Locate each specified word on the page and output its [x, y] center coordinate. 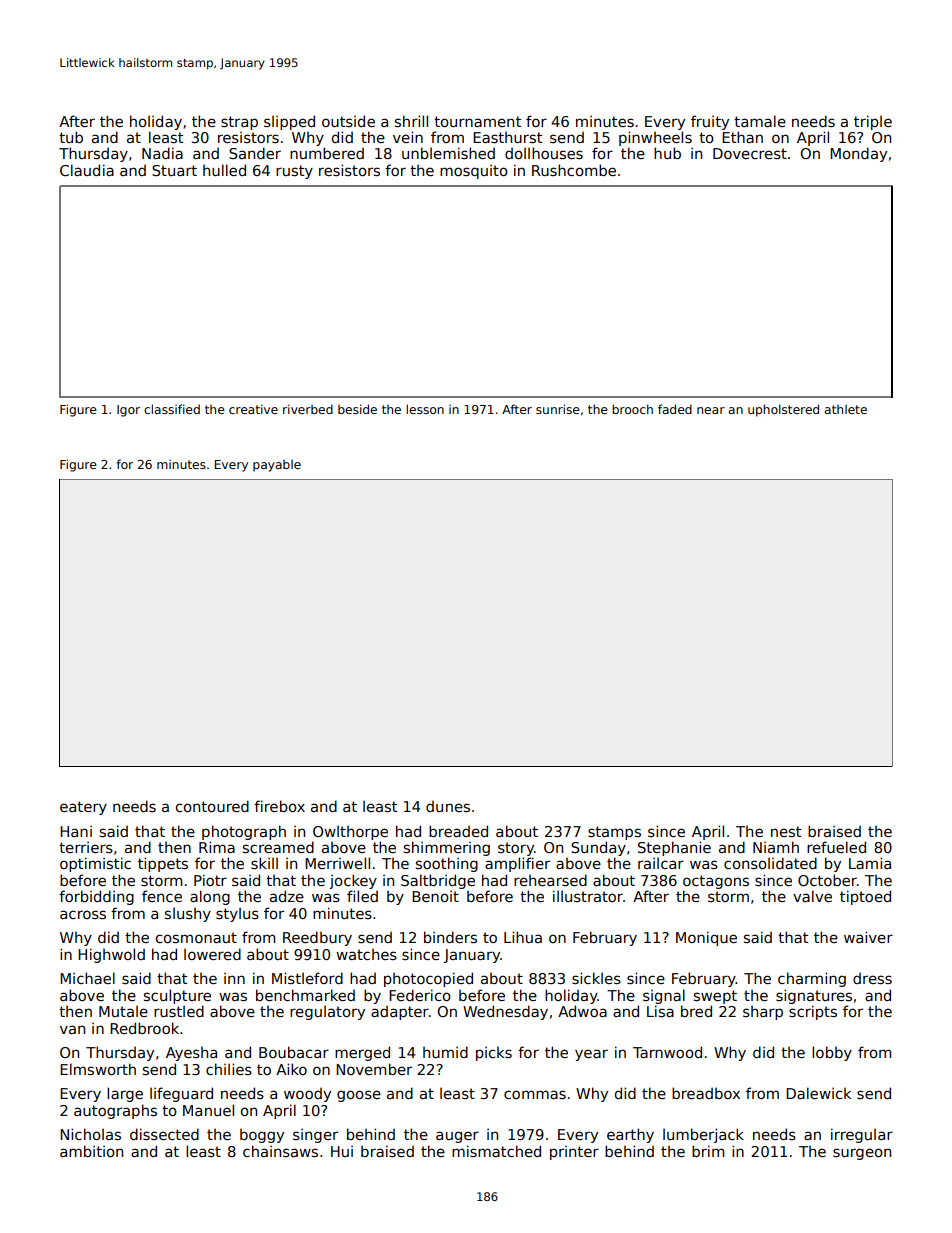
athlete [845, 409]
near [711, 410]
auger [457, 1137]
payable [277, 465]
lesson [425, 409]
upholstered [783, 410]
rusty [294, 172]
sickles [596, 978]
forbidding [96, 897]
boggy [262, 1136]
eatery [83, 808]
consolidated [770, 863]
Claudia [87, 170]
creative [253, 409]
